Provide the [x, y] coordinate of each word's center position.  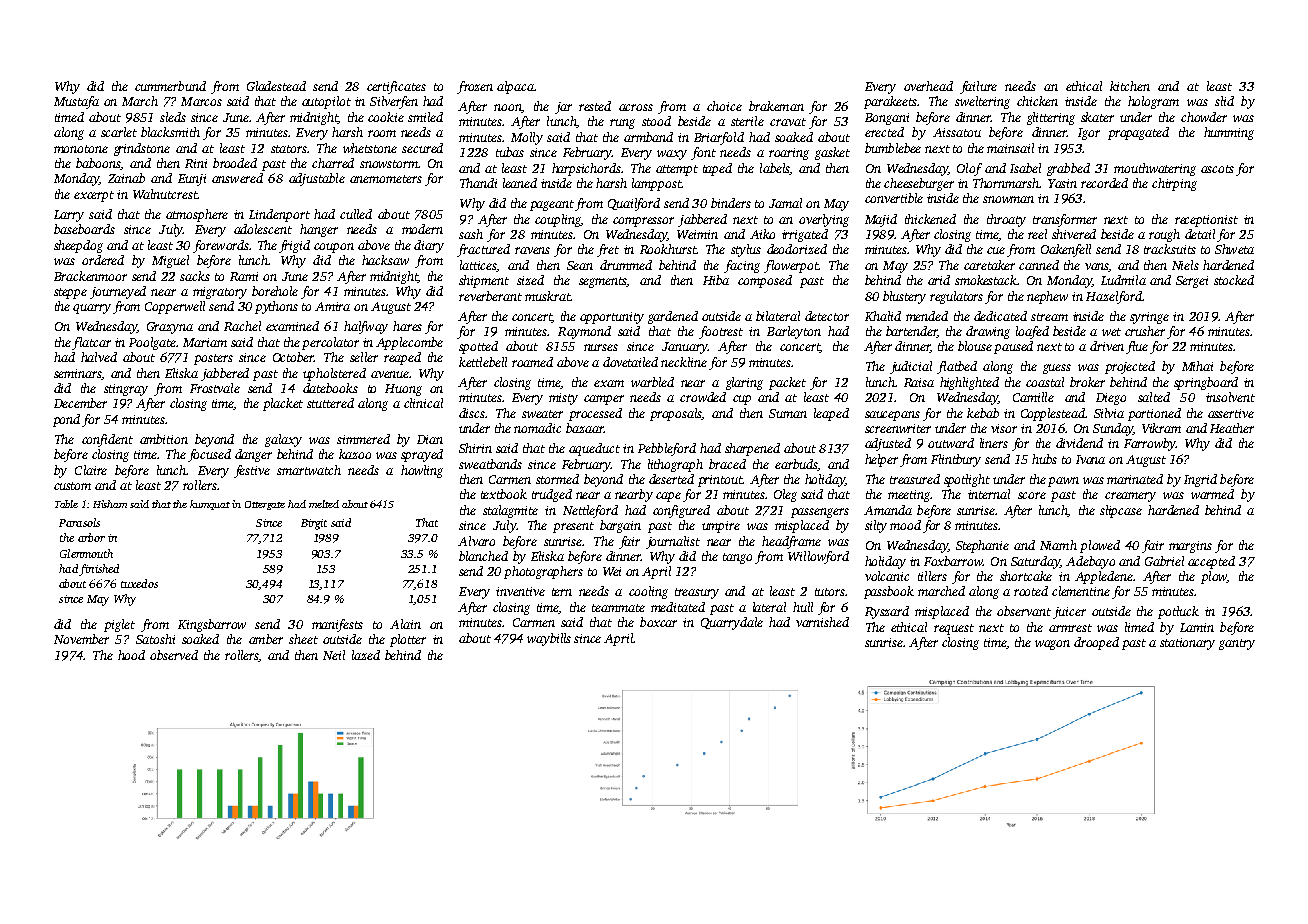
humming [1229, 133]
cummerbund [170, 86]
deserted [671, 479]
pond [66, 420]
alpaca [515, 87]
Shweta [1234, 249]
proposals [676, 414]
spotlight [967, 480]
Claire [91, 470]
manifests [337, 625]
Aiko [762, 234]
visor [1004, 428]
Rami [244, 276]
